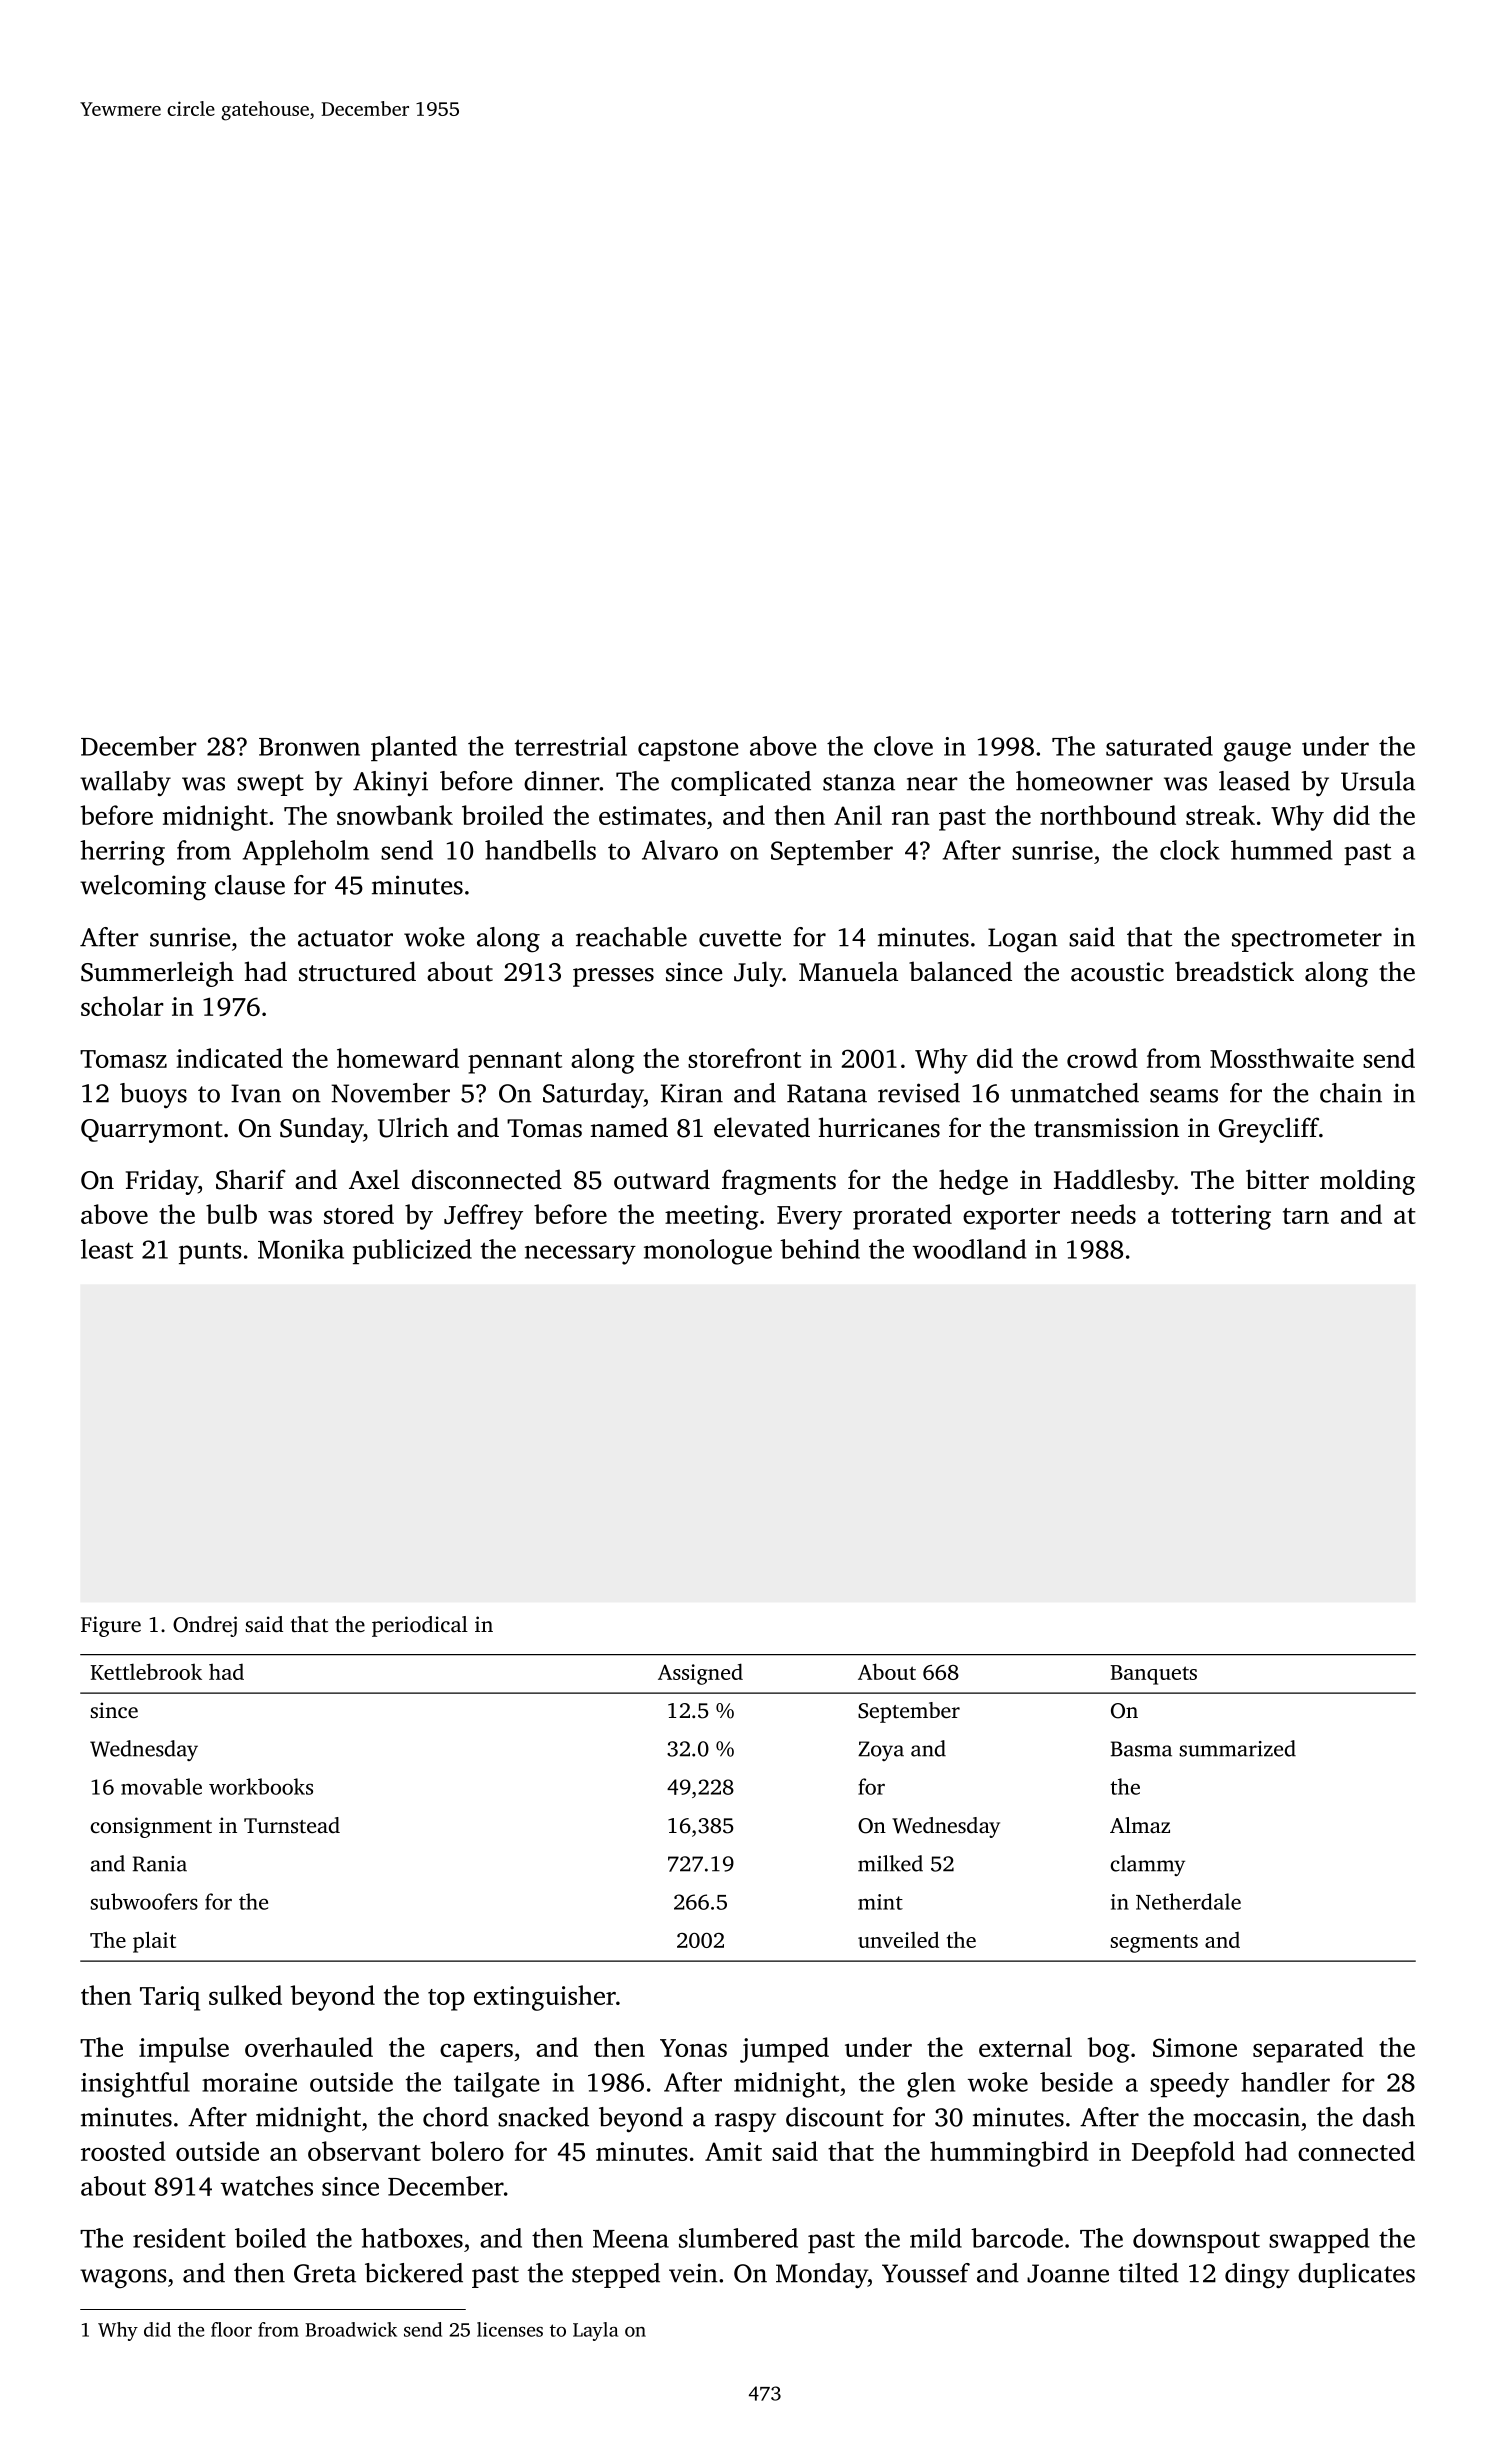  I want to click on Layla, so click(595, 2331).
